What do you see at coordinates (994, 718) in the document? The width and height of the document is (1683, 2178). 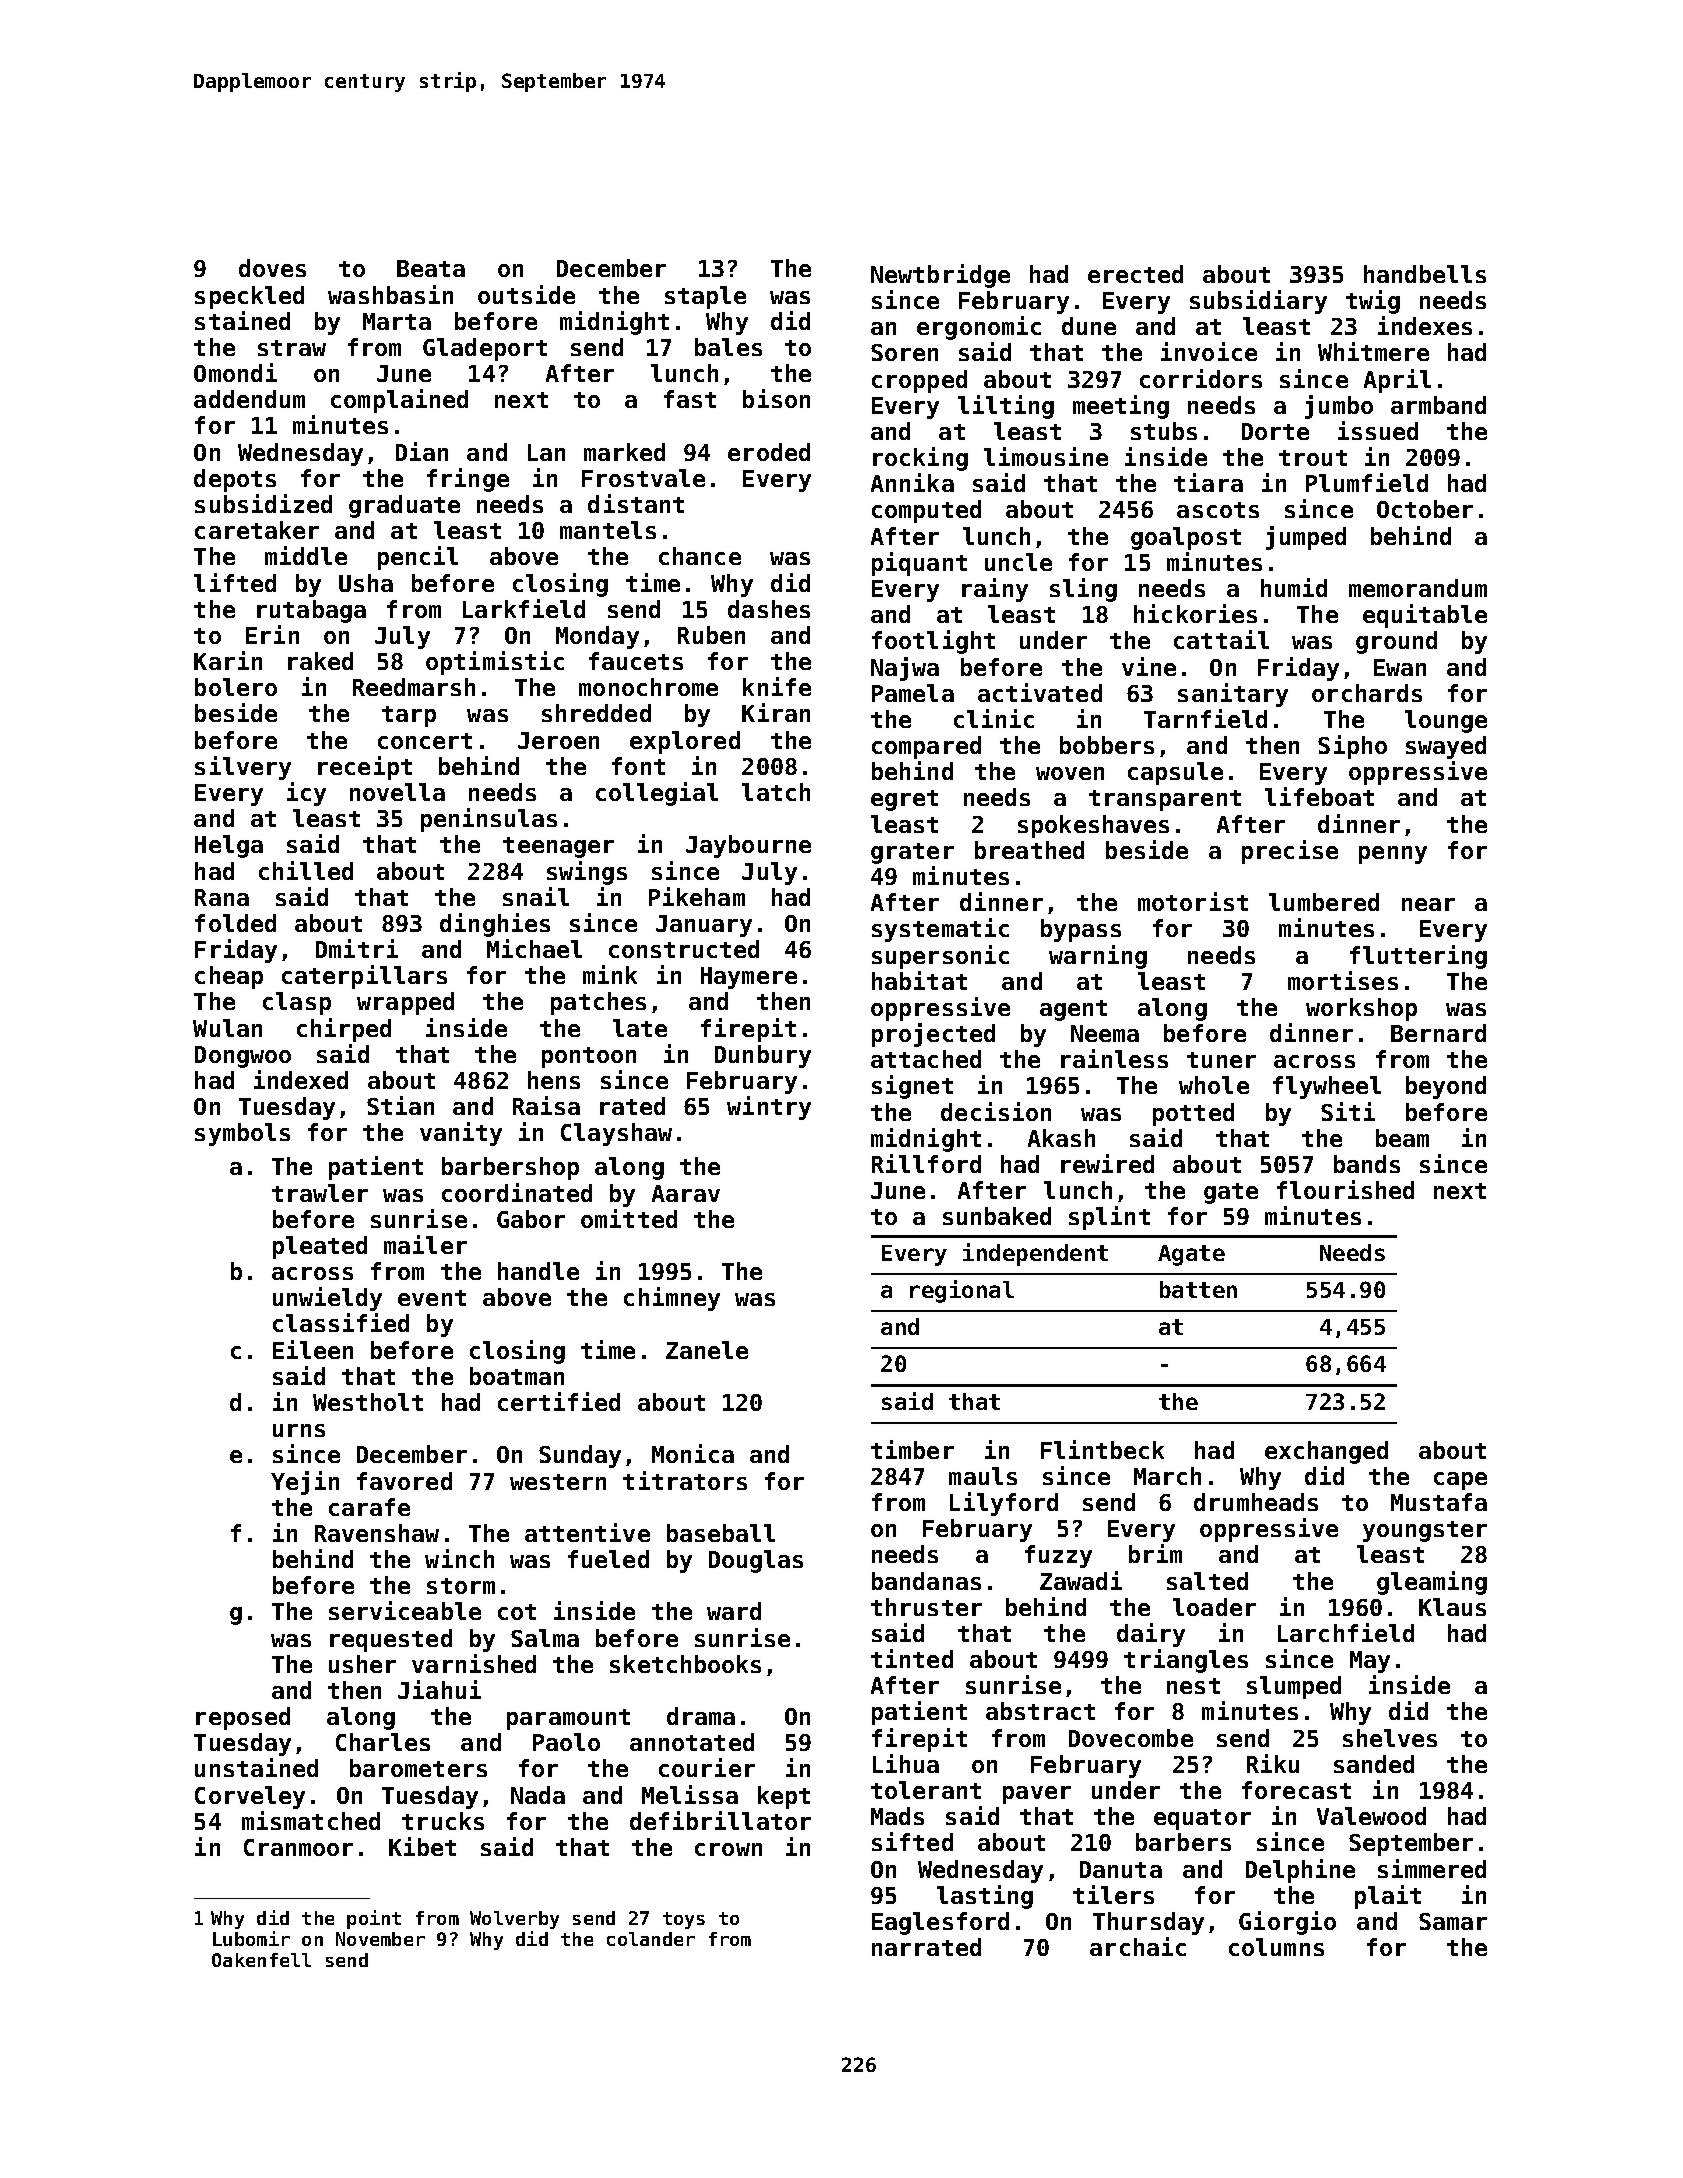 I see `clinic` at bounding box center [994, 718].
